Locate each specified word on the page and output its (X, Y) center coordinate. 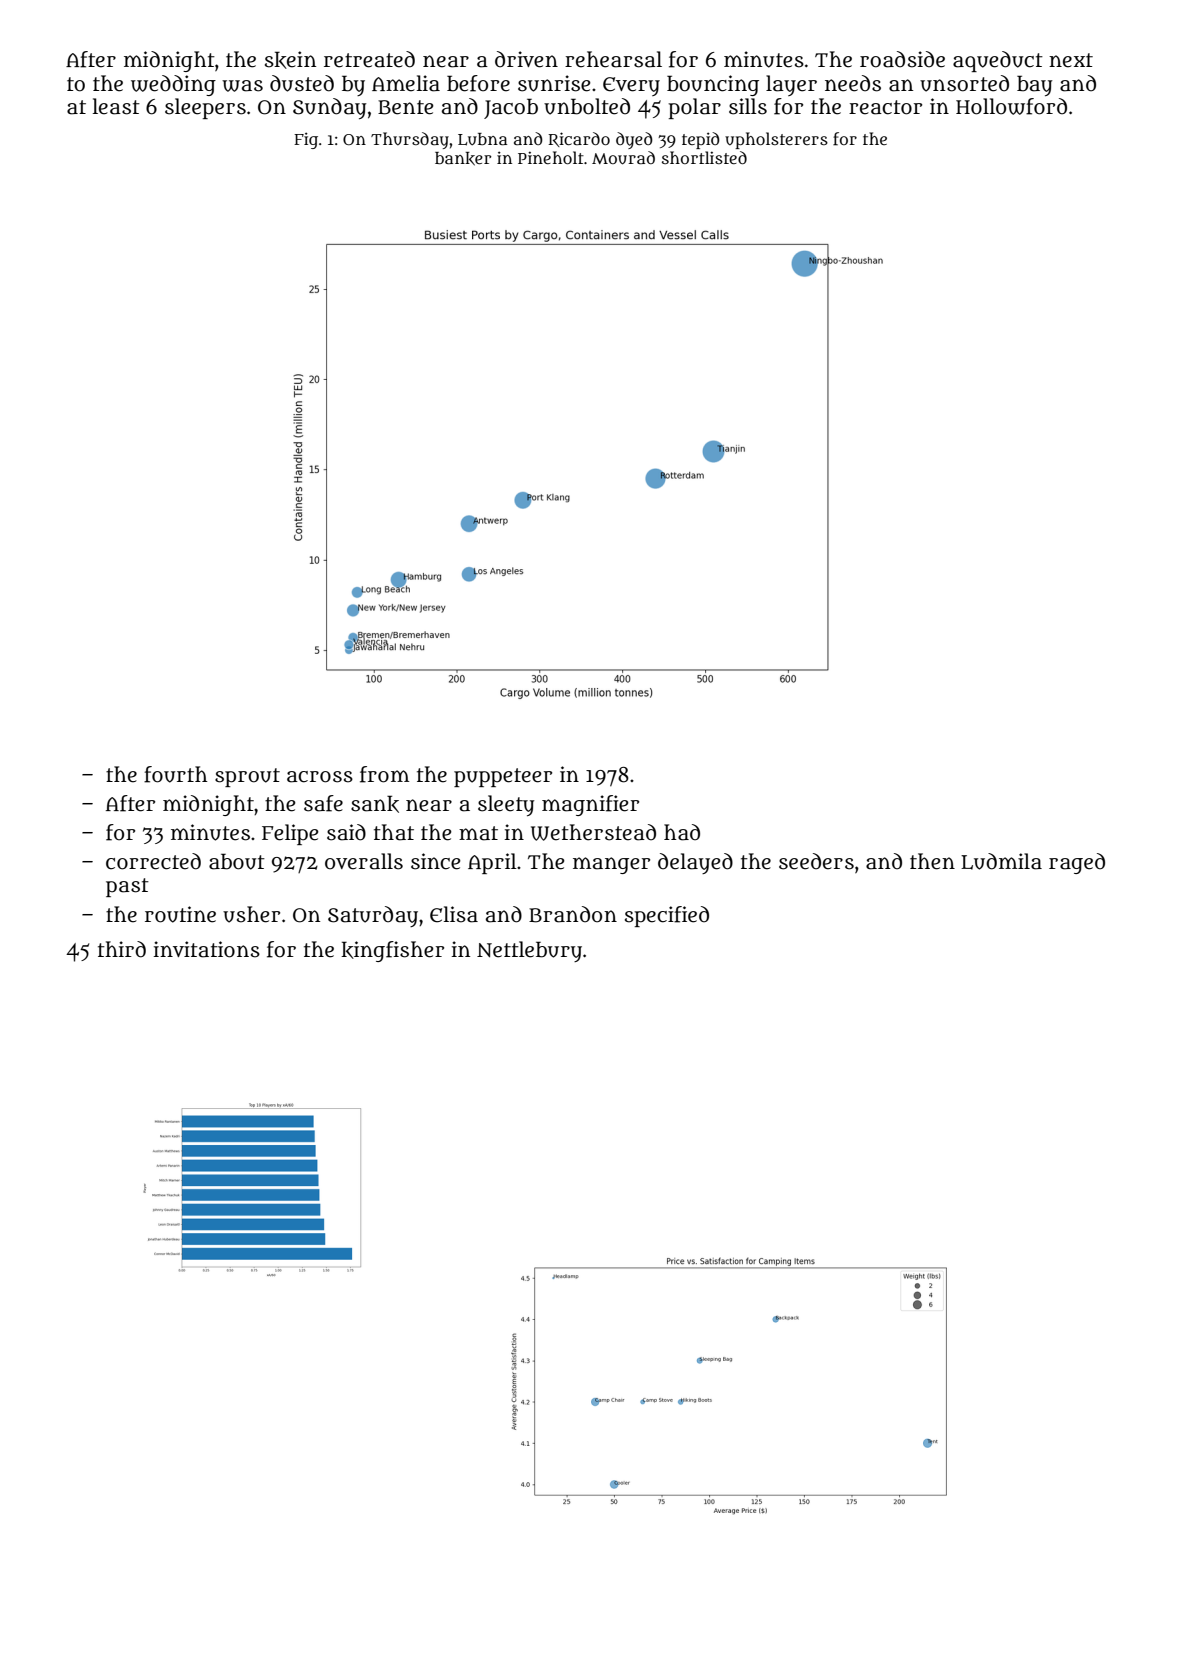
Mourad (623, 158)
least (116, 106)
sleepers (205, 108)
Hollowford (1011, 106)
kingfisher (392, 951)
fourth (175, 774)
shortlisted (704, 157)
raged (1077, 863)
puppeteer (503, 777)
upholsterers (776, 140)
